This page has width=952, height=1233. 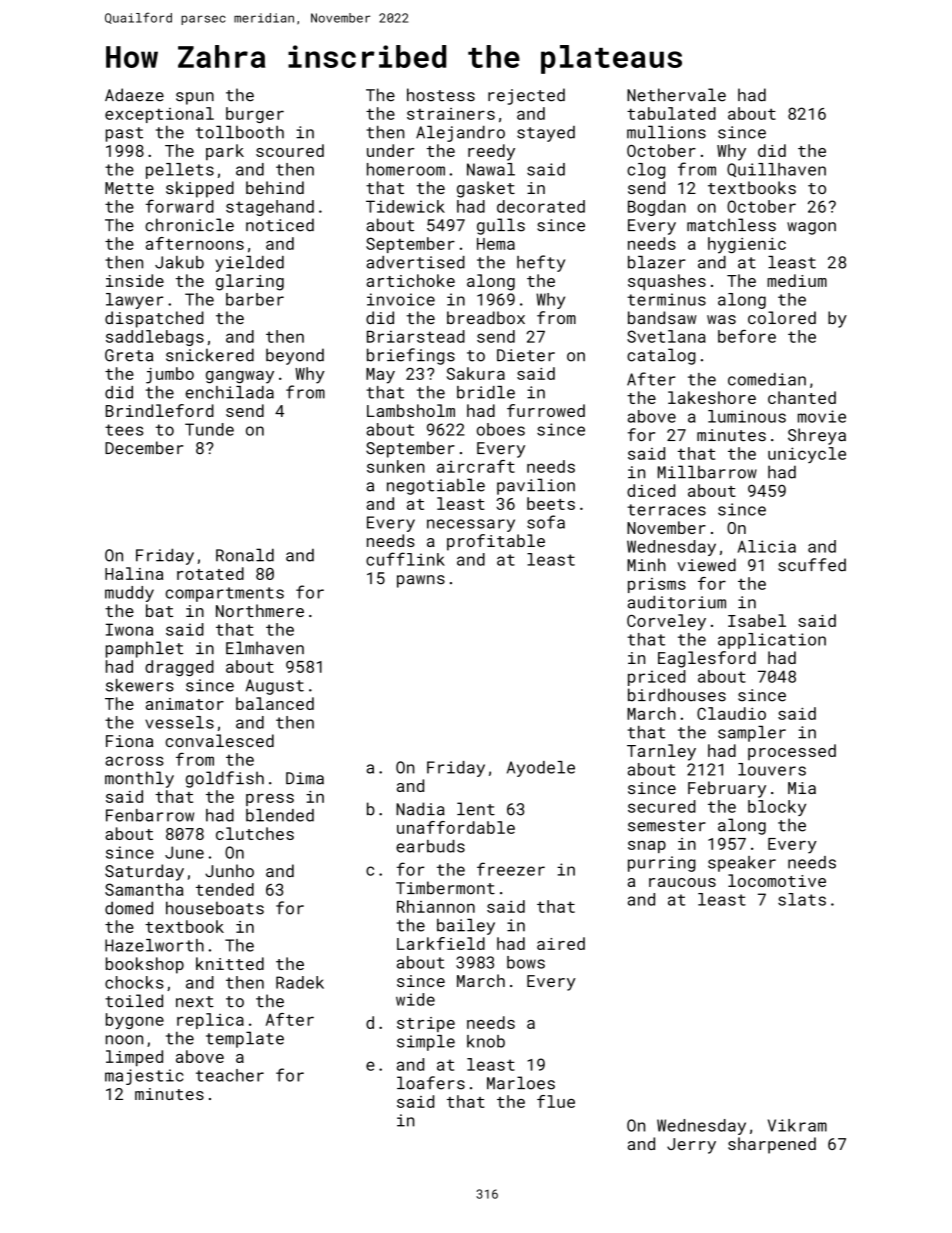 What do you see at coordinates (767, 546) in the page?
I see `Alicia` at bounding box center [767, 546].
